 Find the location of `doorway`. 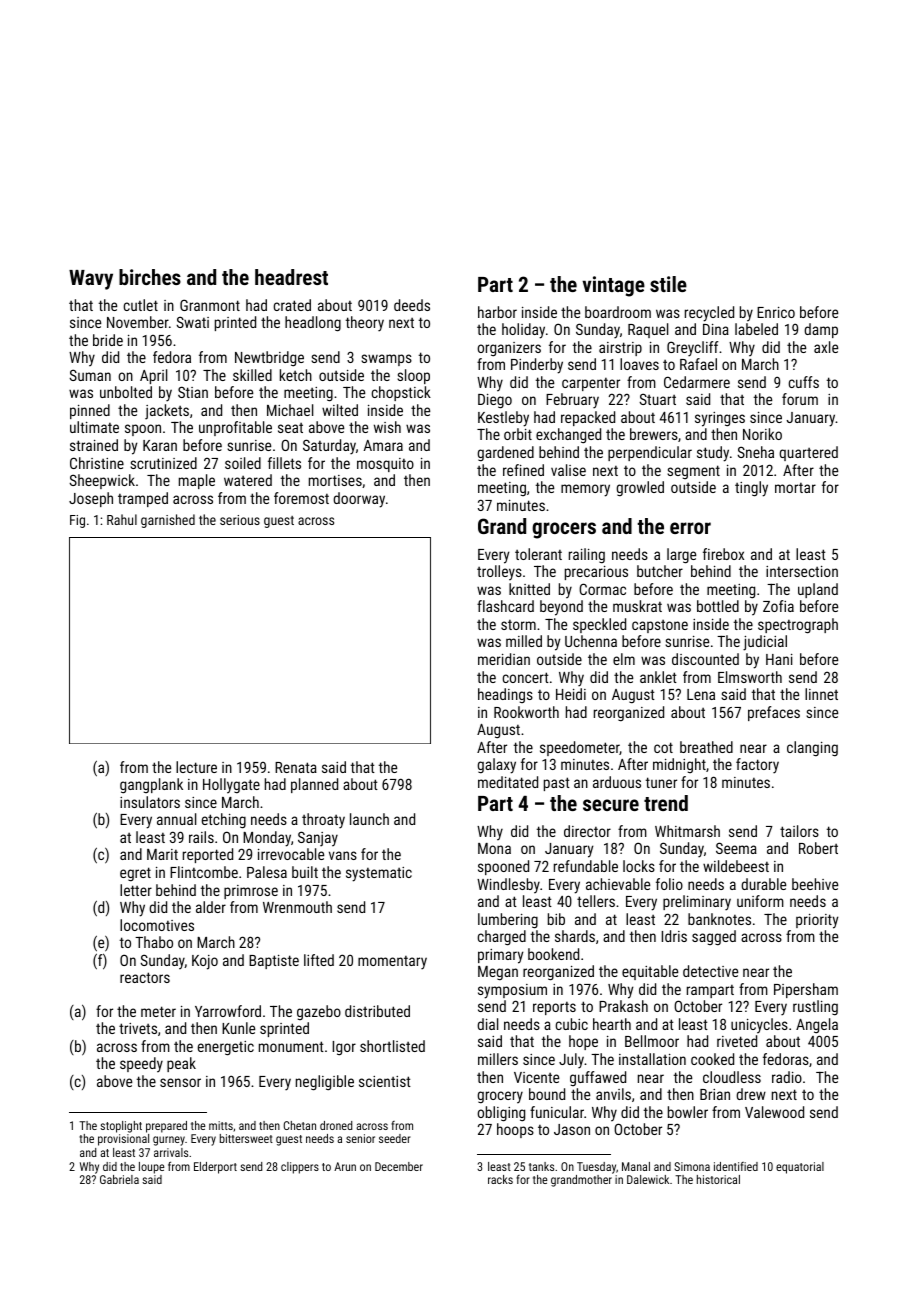

doorway is located at coordinates (359, 500).
